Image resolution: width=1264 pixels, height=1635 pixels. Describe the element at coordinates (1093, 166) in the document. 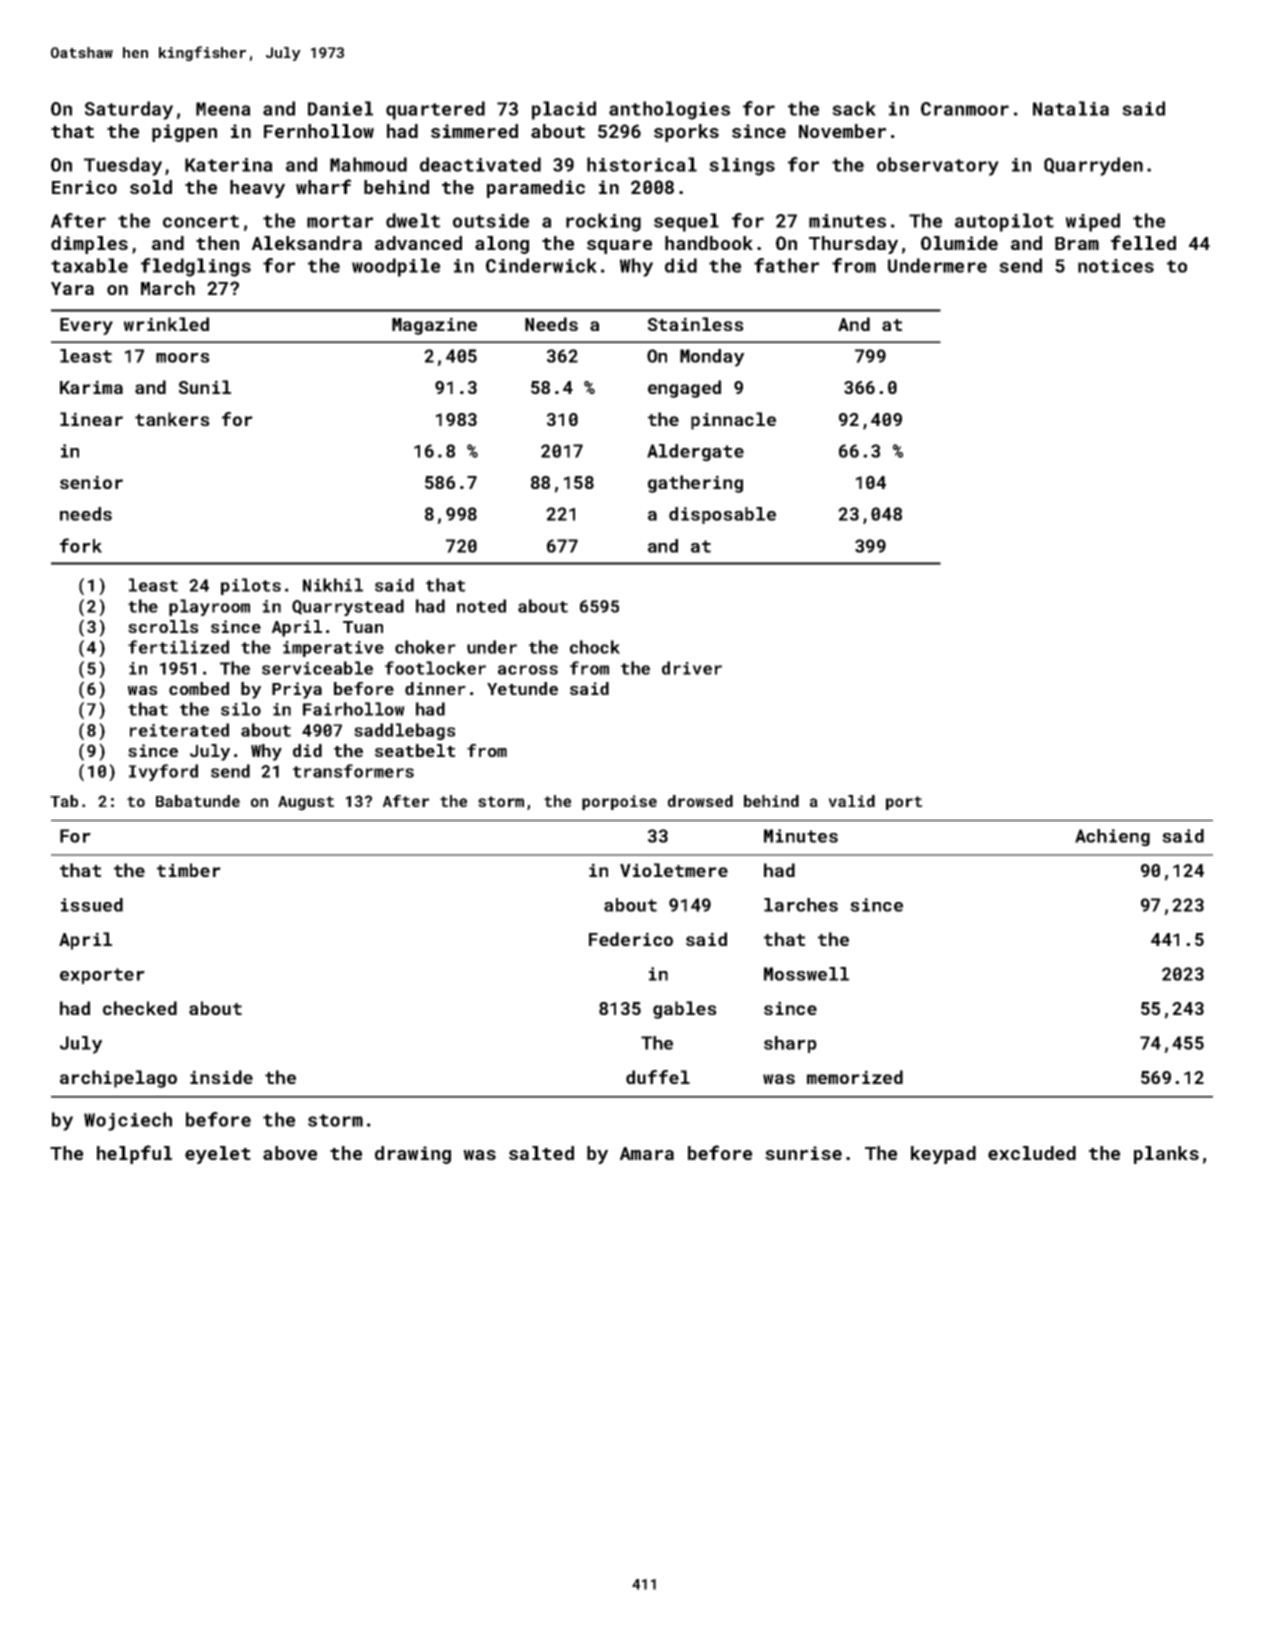

I see `Quarryden` at that location.
